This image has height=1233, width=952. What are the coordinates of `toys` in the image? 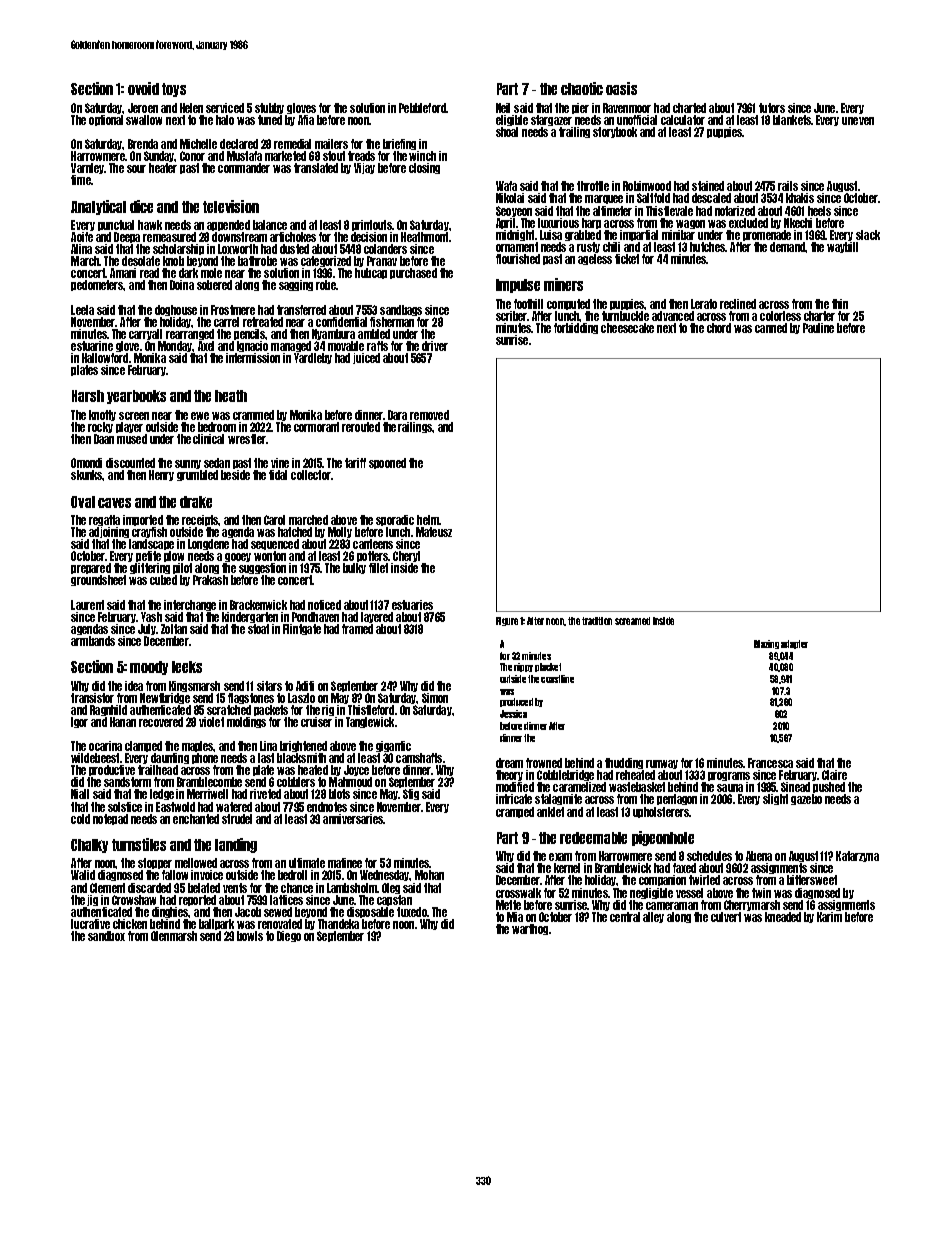 It's located at (174, 90).
